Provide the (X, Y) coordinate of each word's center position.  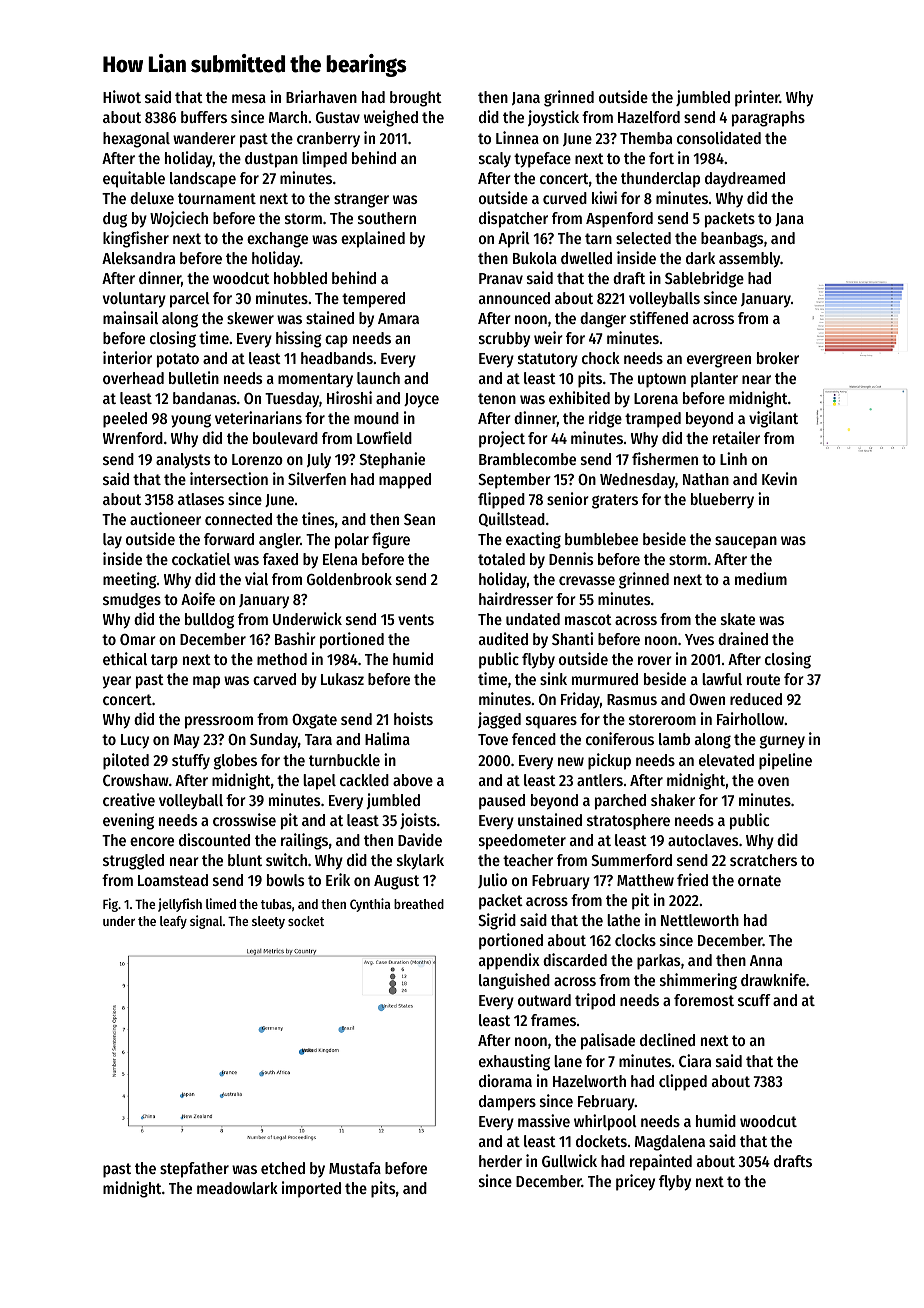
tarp (164, 661)
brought (416, 99)
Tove (493, 739)
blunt (245, 860)
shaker (673, 800)
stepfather (194, 1170)
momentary (315, 380)
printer (757, 98)
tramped (653, 420)
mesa (249, 98)
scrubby (504, 340)
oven (773, 781)
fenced (534, 739)
